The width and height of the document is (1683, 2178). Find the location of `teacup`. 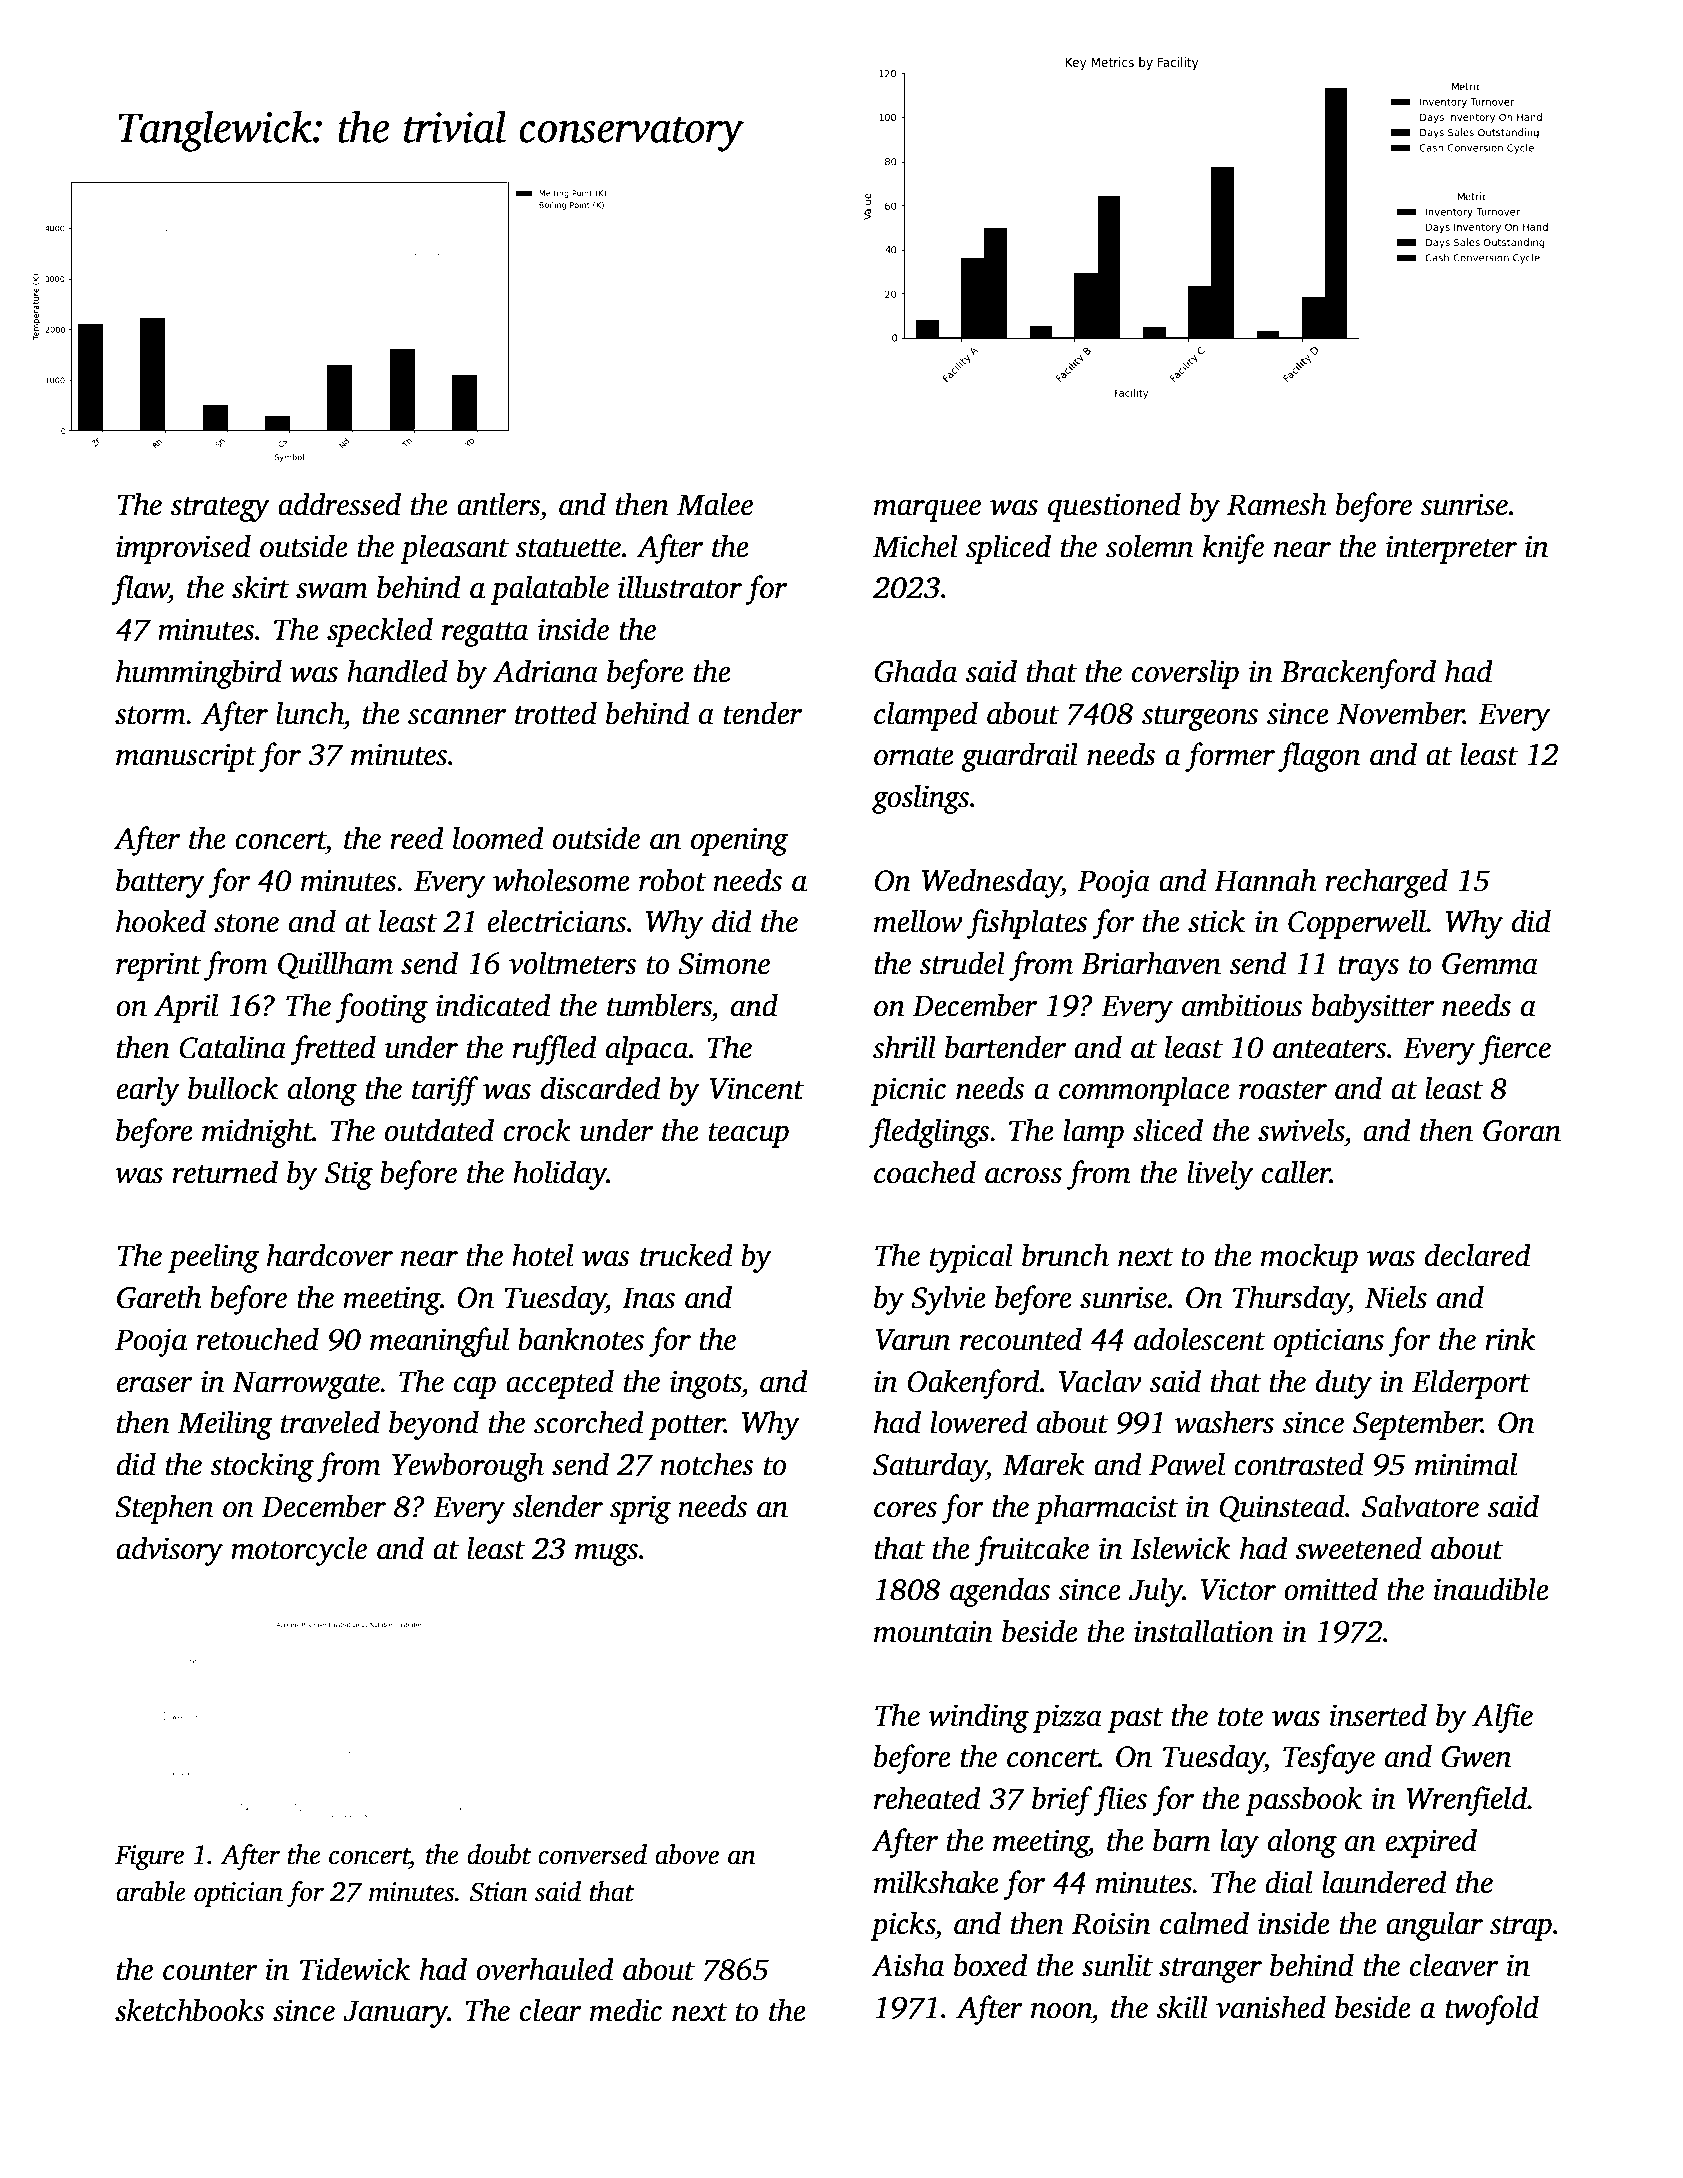

teacup is located at coordinates (749, 1135).
